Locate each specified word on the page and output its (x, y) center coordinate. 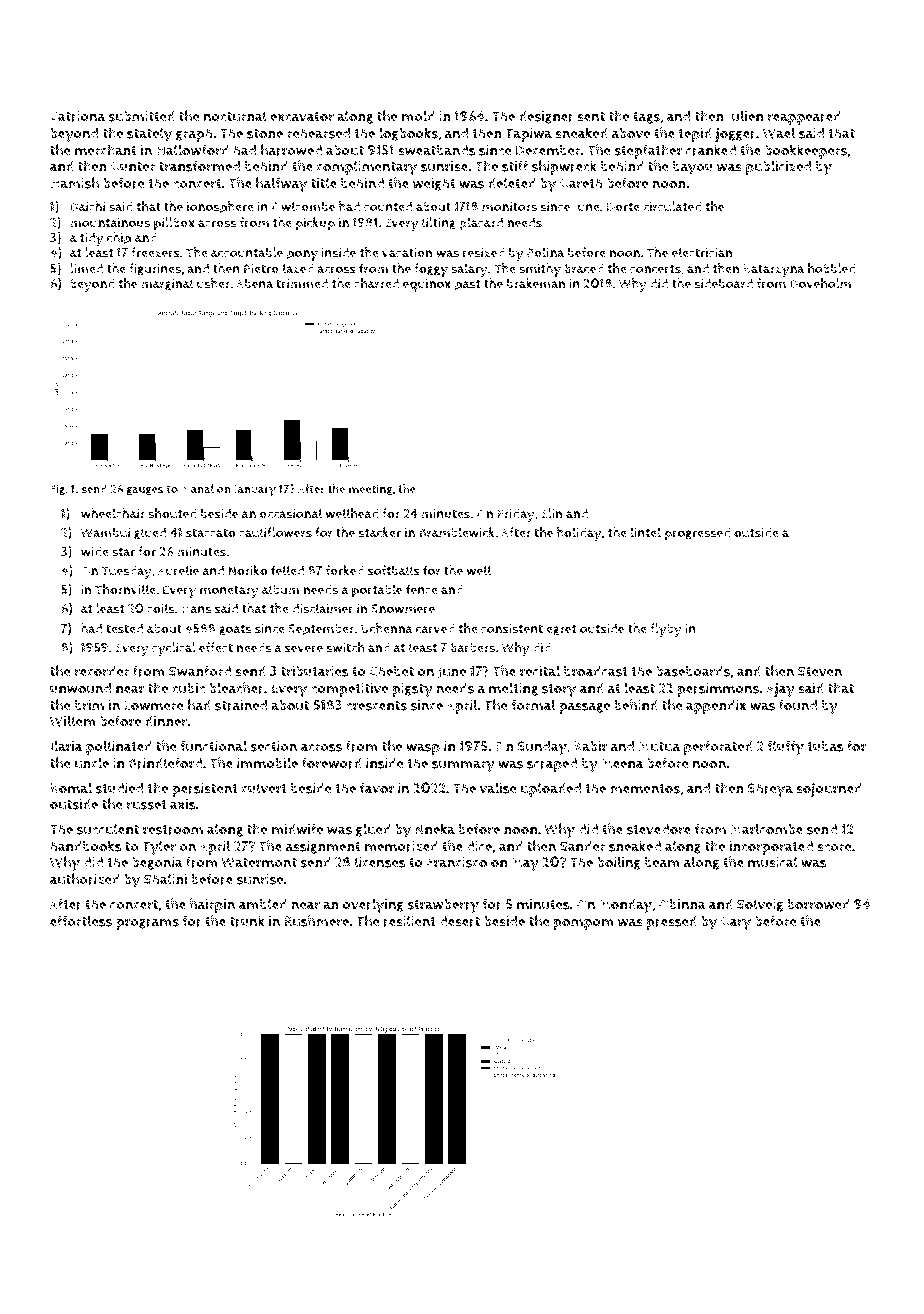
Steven (820, 671)
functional (214, 746)
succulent (108, 829)
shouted (172, 513)
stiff (515, 166)
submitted (142, 116)
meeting (371, 489)
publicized (778, 167)
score (834, 848)
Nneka (435, 829)
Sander (582, 846)
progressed (697, 534)
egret (561, 630)
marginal (167, 284)
